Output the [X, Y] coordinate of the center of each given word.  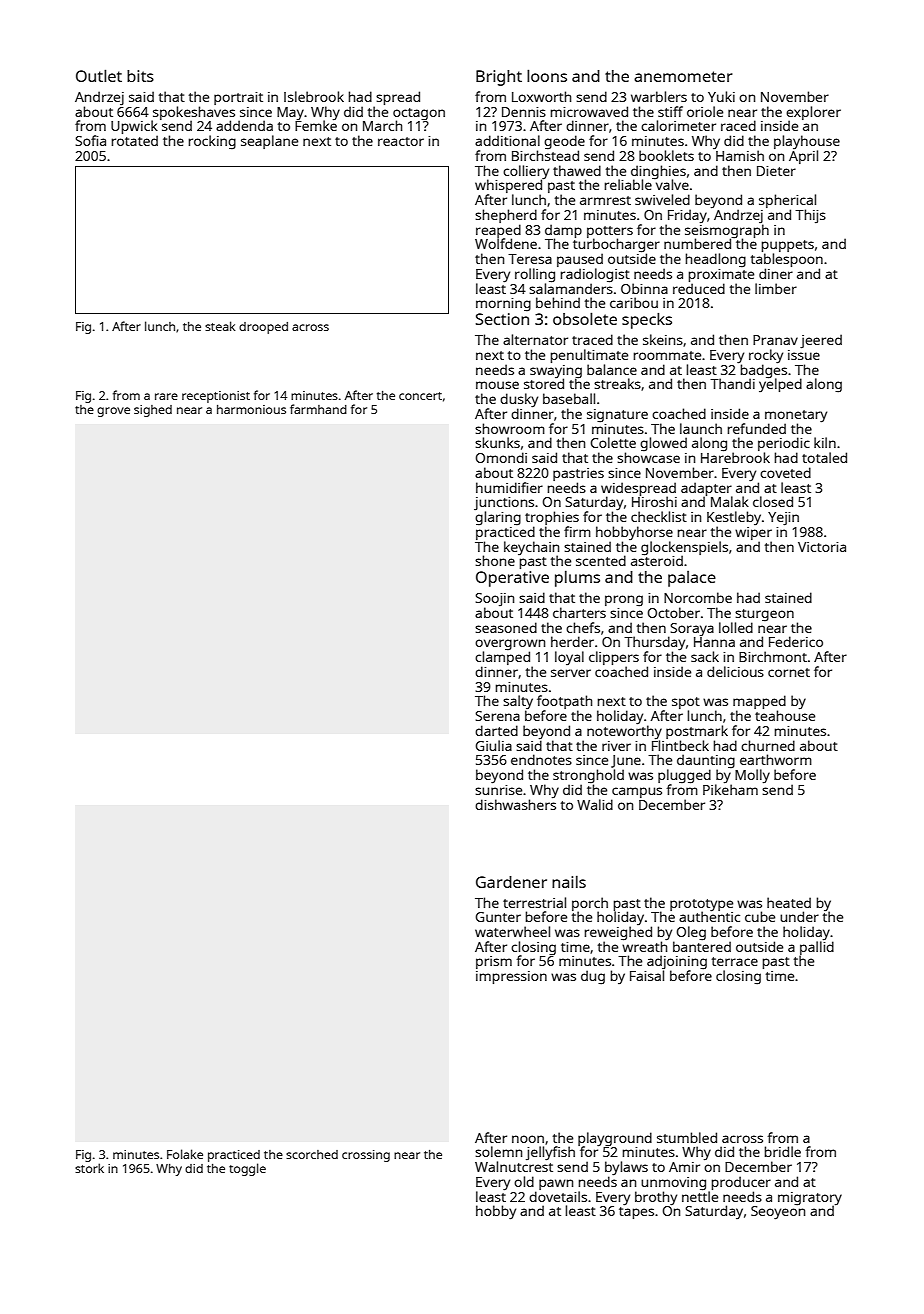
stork [89, 1168]
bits [140, 76]
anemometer [683, 76]
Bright [499, 78]
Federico [796, 641]
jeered [821, 341]
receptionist [216, 397]
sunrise [498, 790]
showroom [510, 428]
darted [496, 730]
